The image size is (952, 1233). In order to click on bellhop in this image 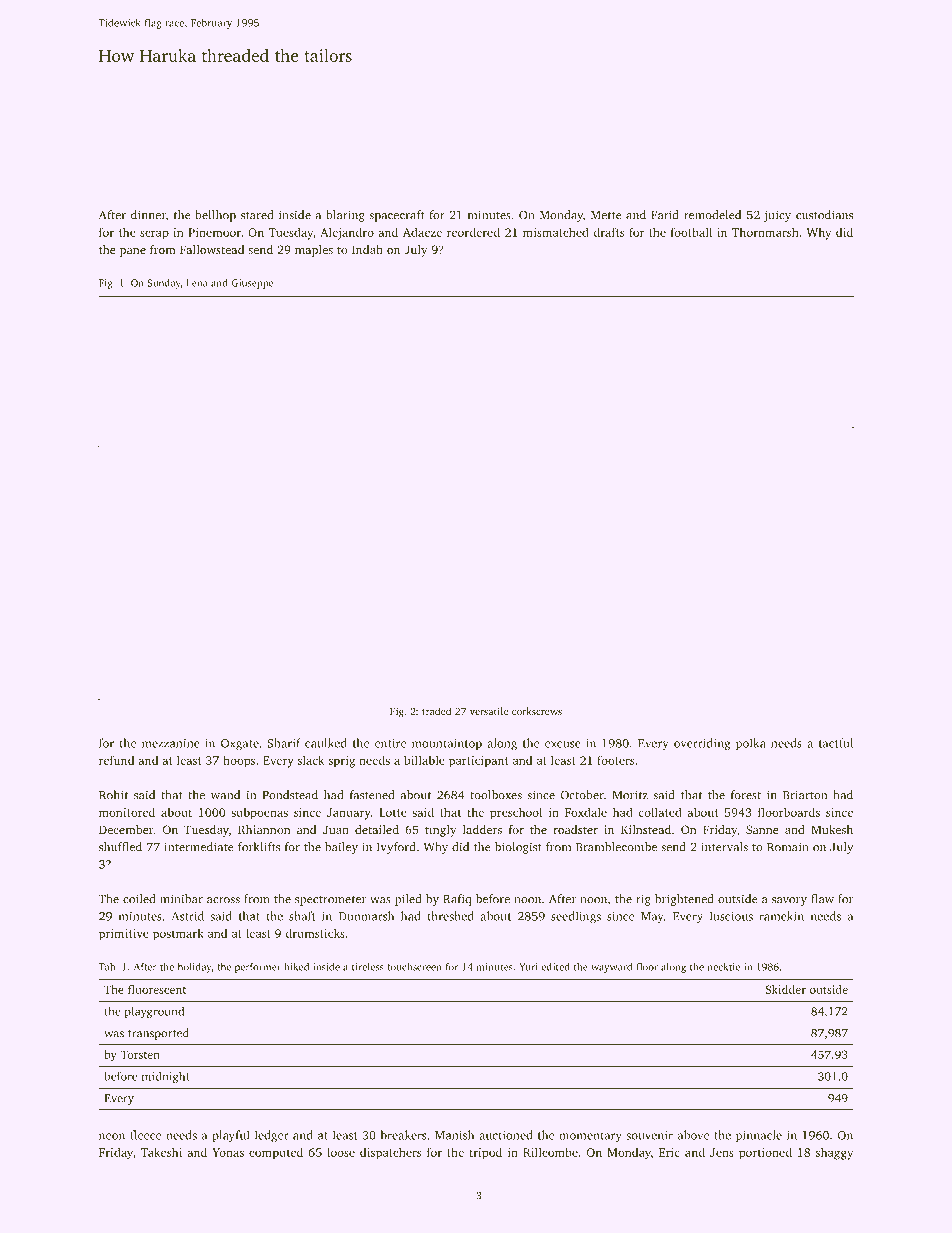, I will do `click(215, 216)`.
